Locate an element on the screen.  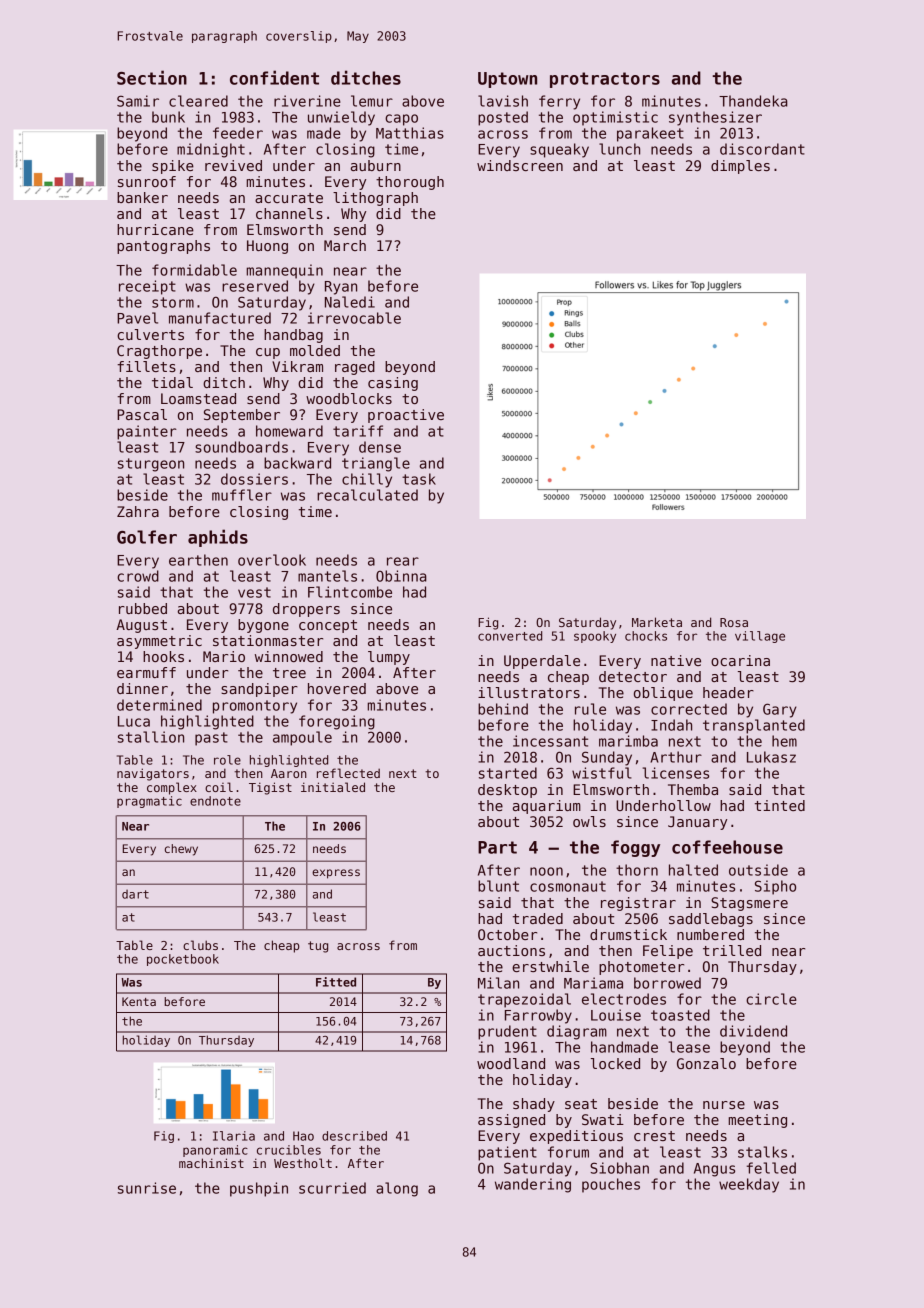
Marketa is located at coordinates (657, 622).
